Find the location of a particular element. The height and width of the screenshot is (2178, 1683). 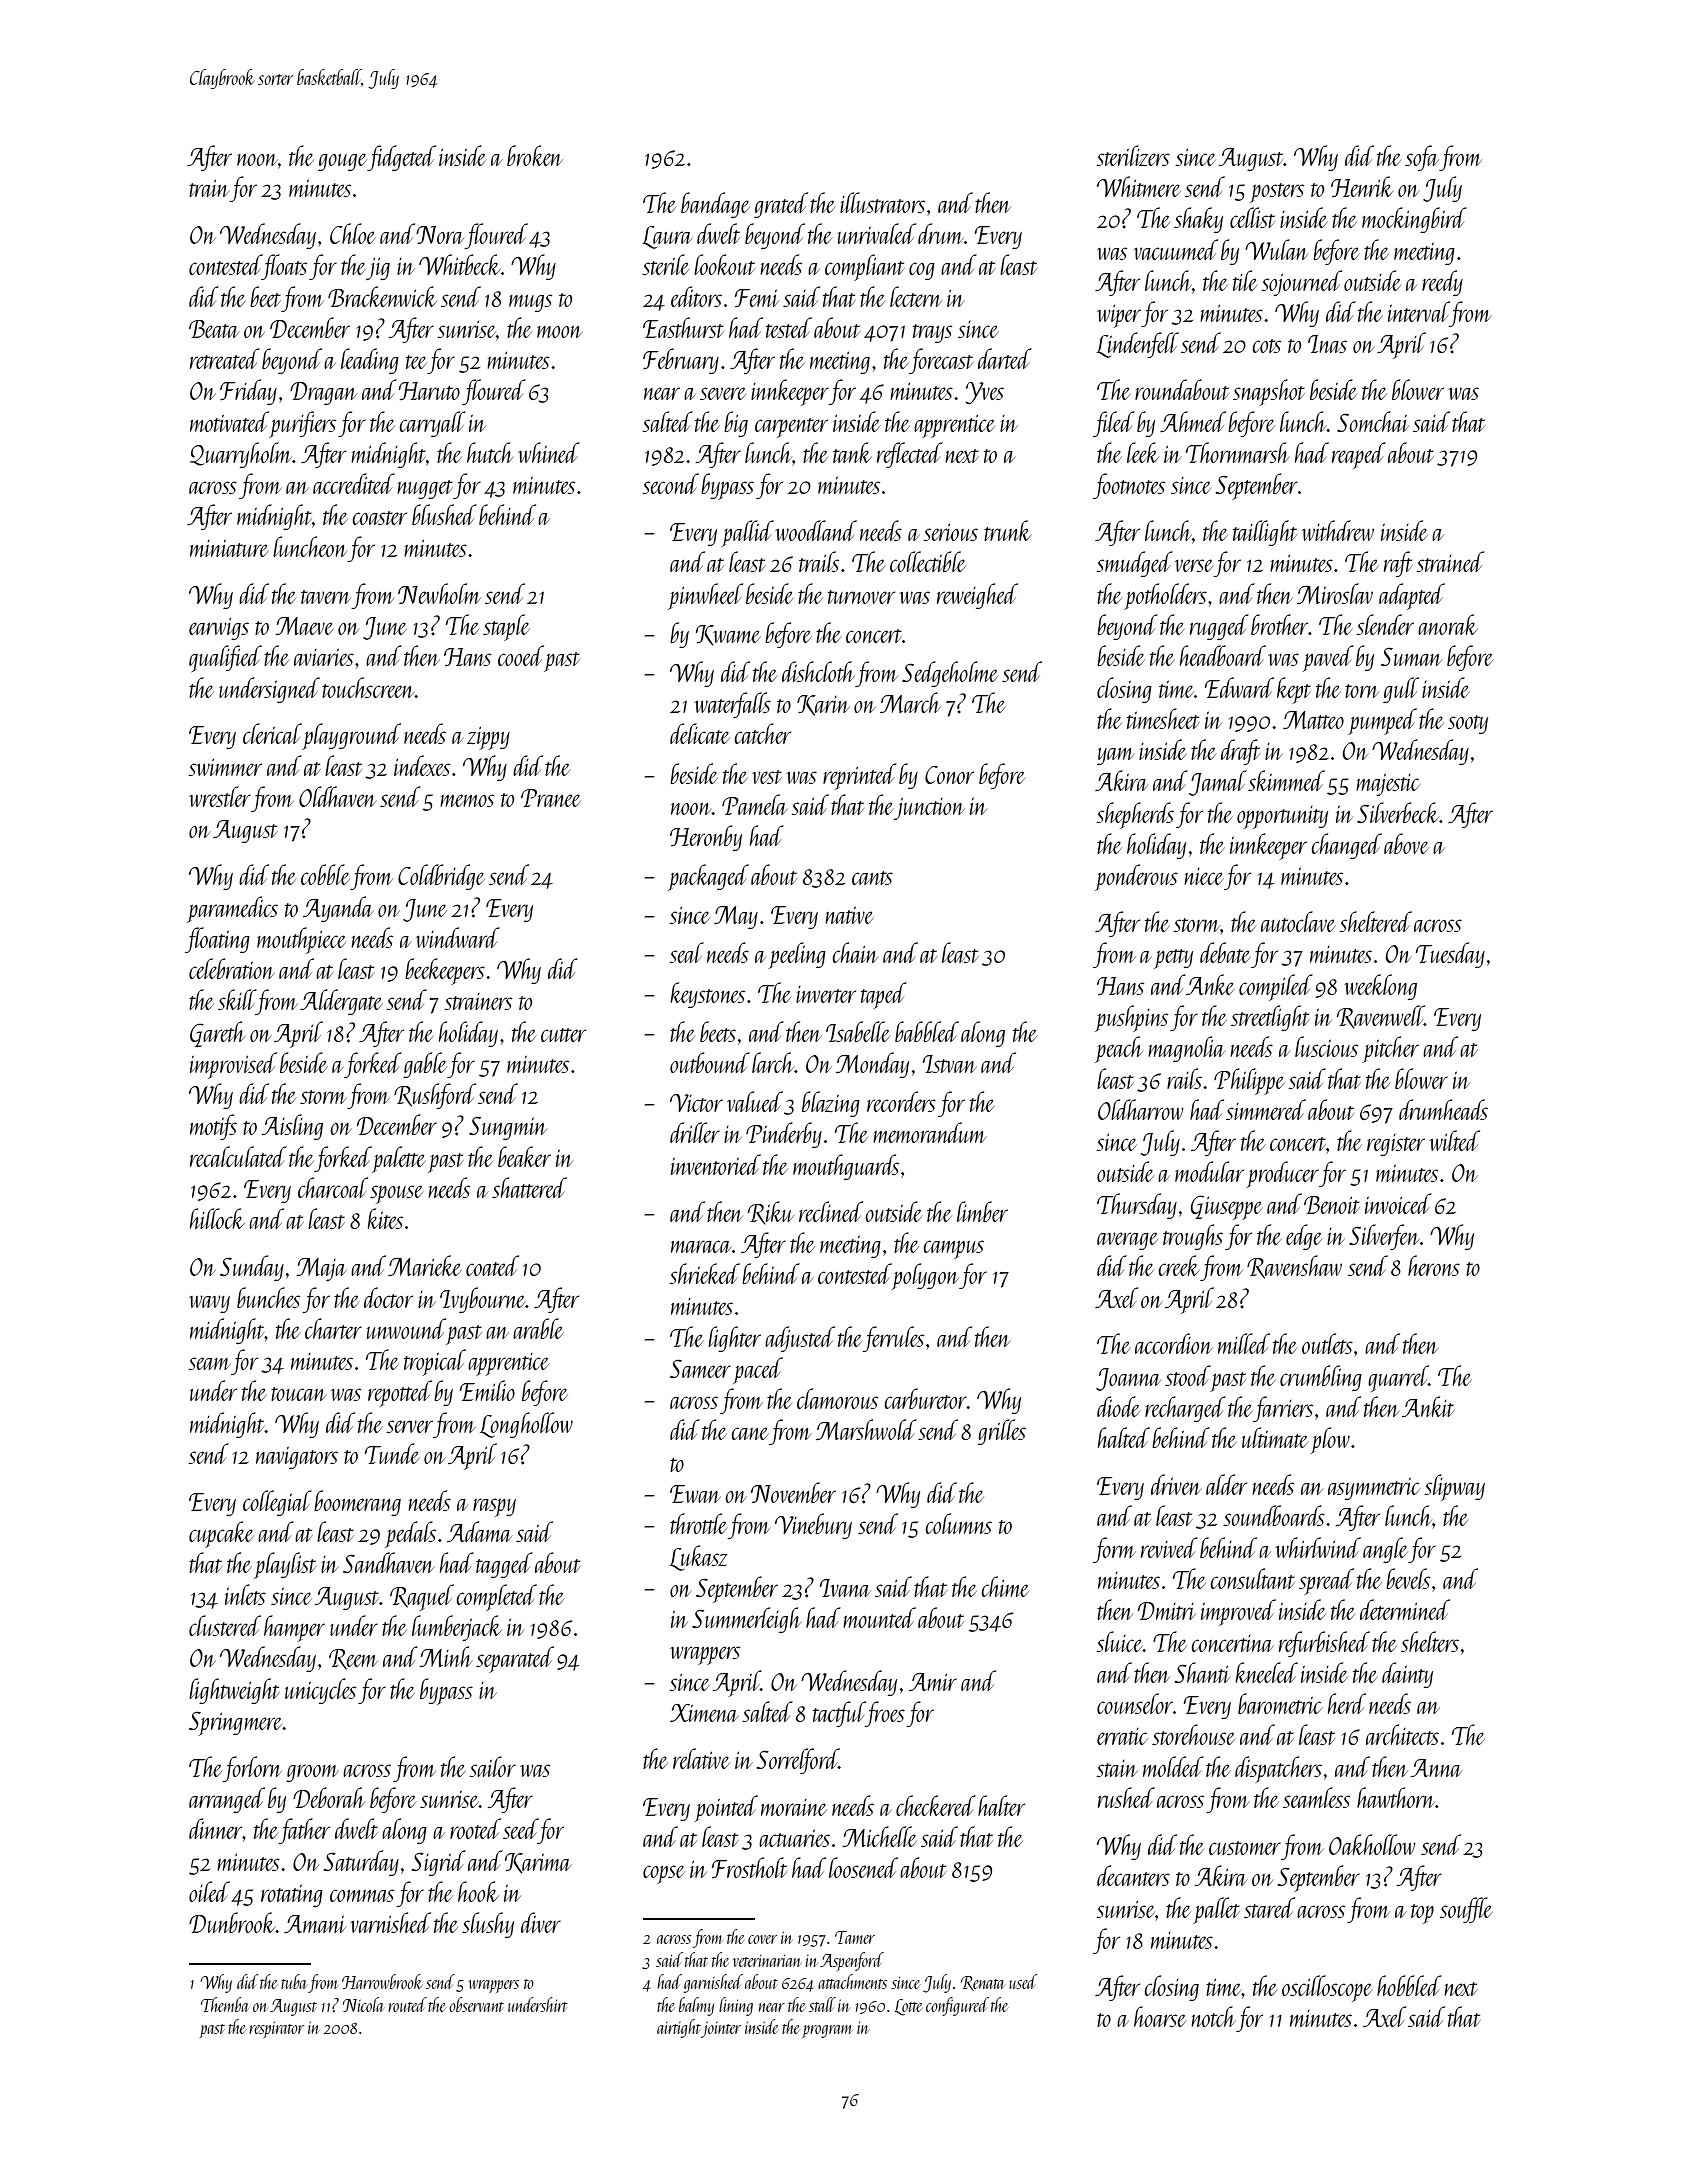

adjusted is located at coordinates (800, 1339).
